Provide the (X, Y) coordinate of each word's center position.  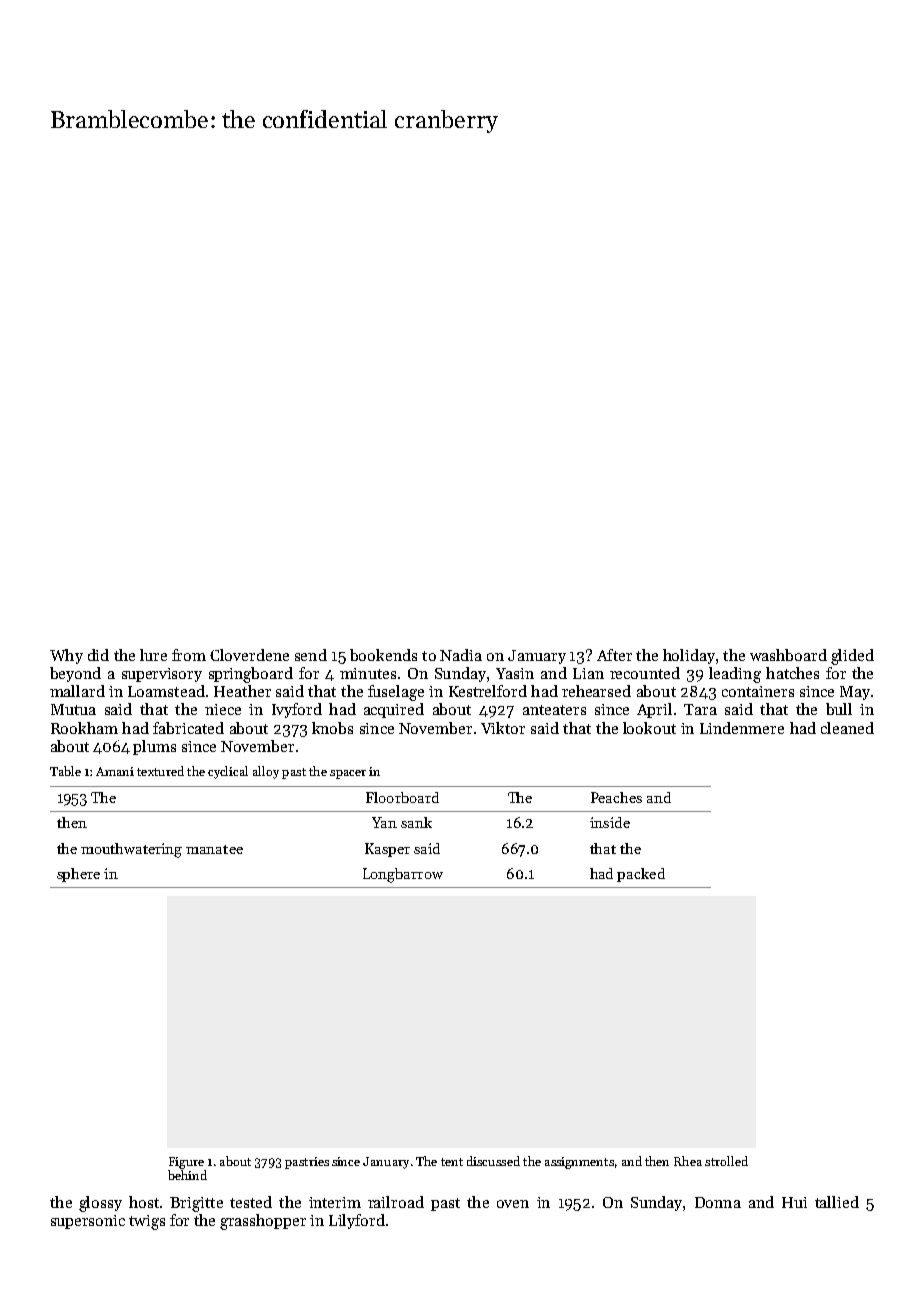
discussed (493, 1161)
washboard (788, 655)
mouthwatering (131, 850)
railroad (396, 1202)
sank (416, 822)
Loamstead (166, 691)
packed (641, 875)
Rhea (688, 1161)
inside (610, 822)
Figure (186, 1163)
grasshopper (263, 1222)
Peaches (616, 797)
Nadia (461, 655)
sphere (78, 875)
